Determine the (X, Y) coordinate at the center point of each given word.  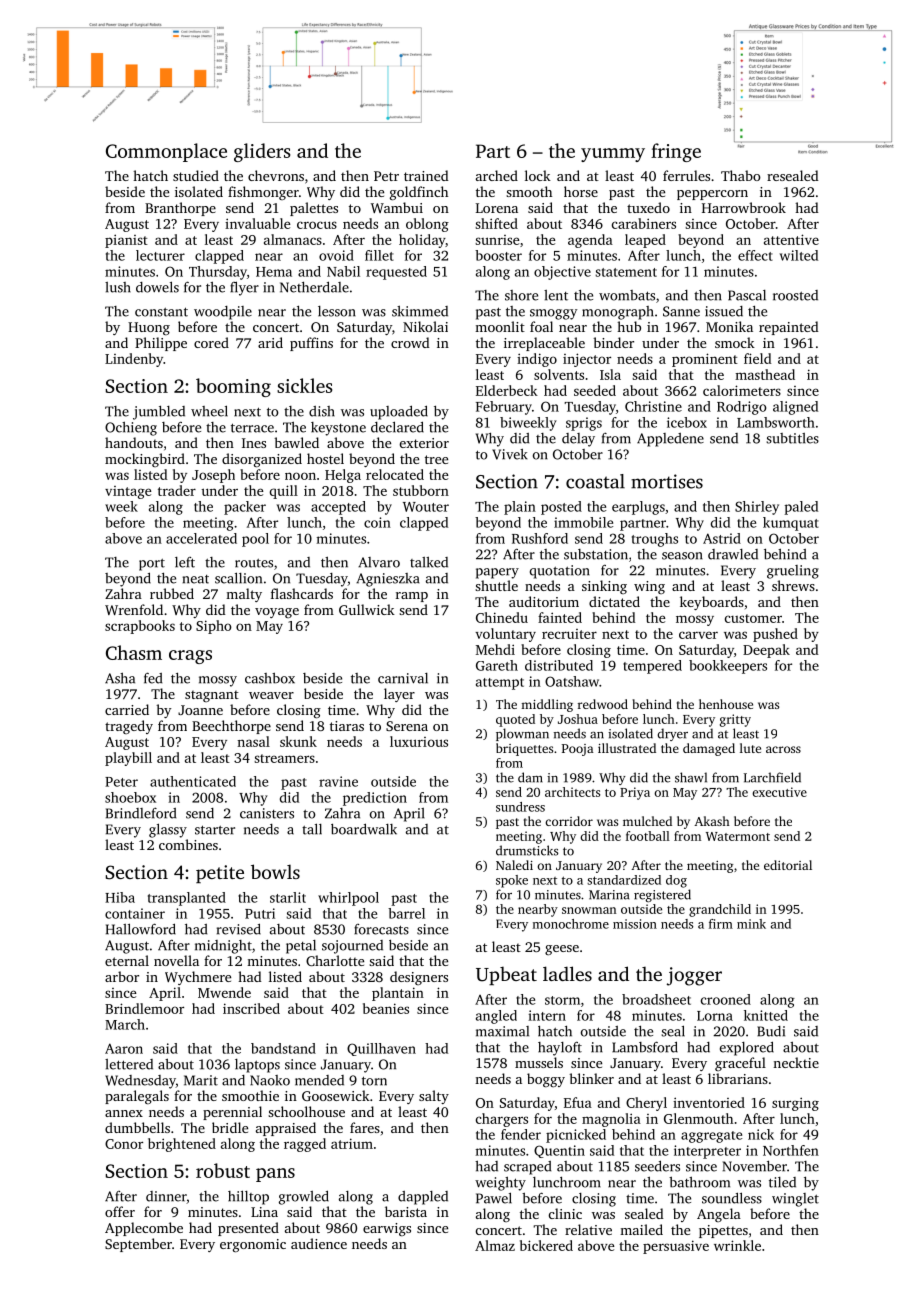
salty (434, 1097)
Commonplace (166, 152)
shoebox (130, 797)
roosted (795, 295)
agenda (590, 241)
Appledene (670, 440)
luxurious (419, 741)
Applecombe (144, 1229)
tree (436, 459)
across (783, 749)
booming (233, 387)
